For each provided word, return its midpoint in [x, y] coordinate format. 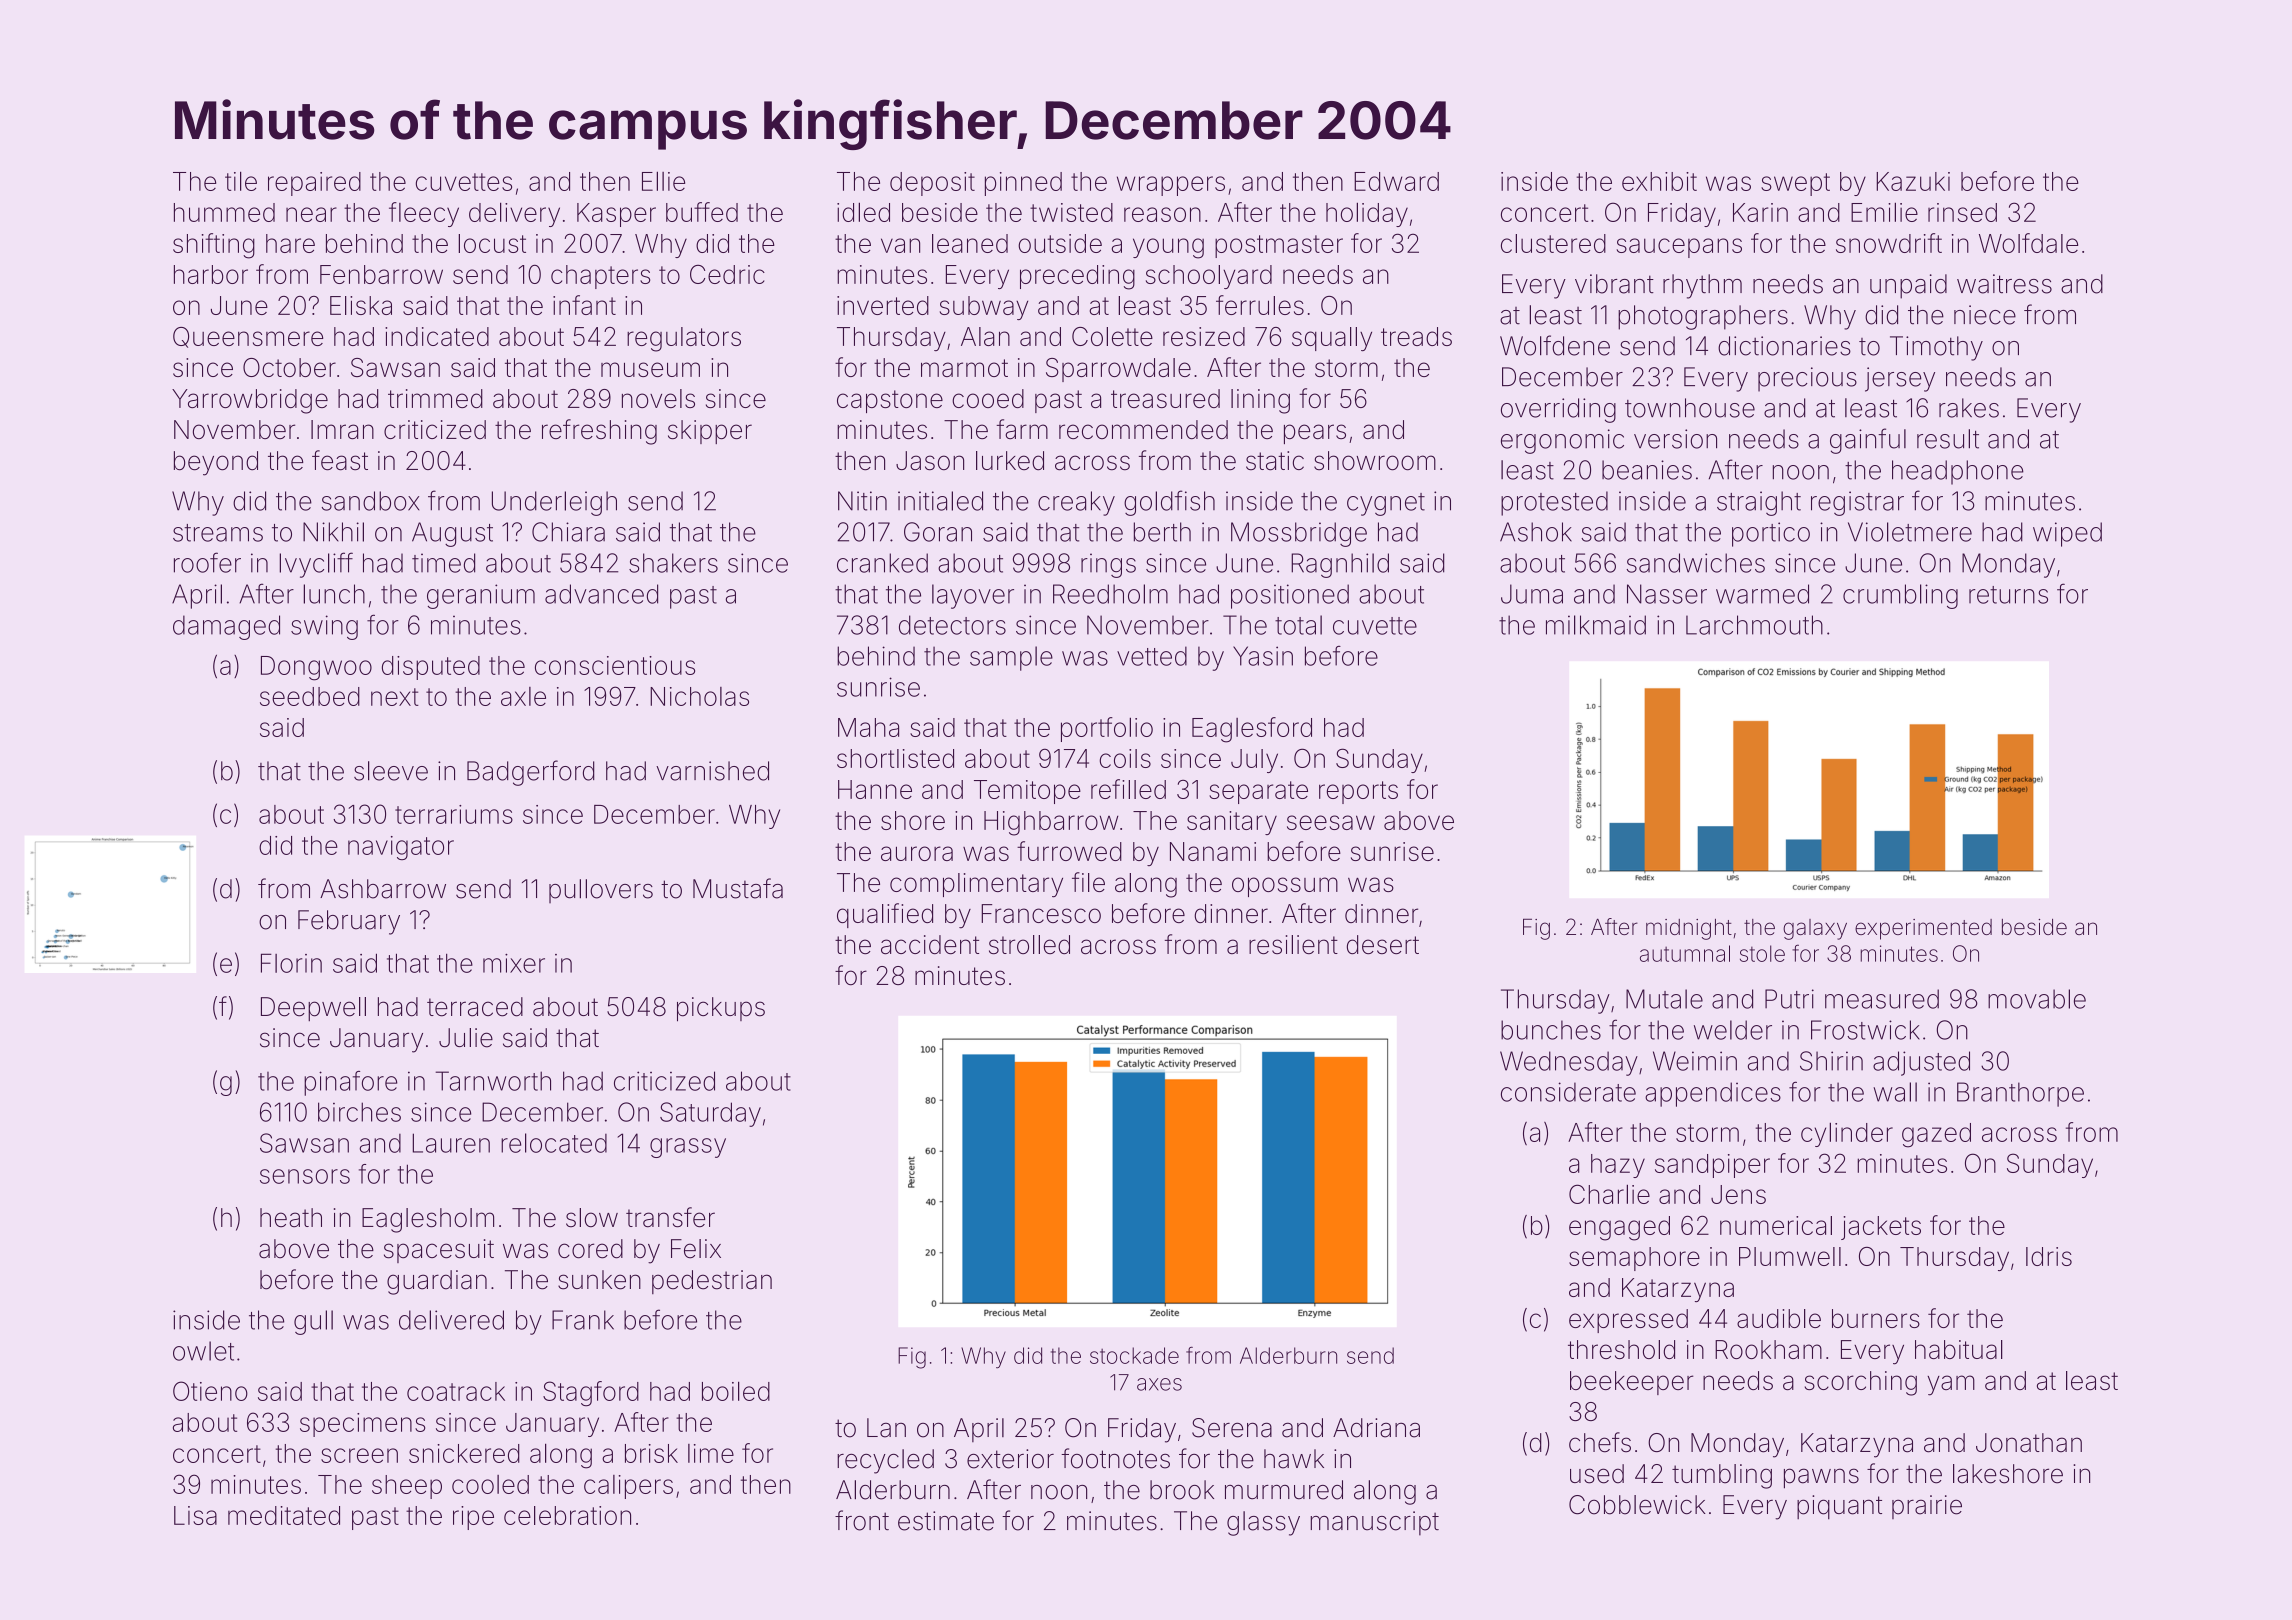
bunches [1551, 1030]
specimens [362, 1425]
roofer [207, 562]
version [1675, 439]
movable [2037, 999]
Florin [291, 963]
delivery [514, 214]
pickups [721, 1009]
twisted [1071, 212]
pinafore [350, 1083]
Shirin [1831, 1061]
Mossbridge [1299, 534]
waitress [2004, 284]
